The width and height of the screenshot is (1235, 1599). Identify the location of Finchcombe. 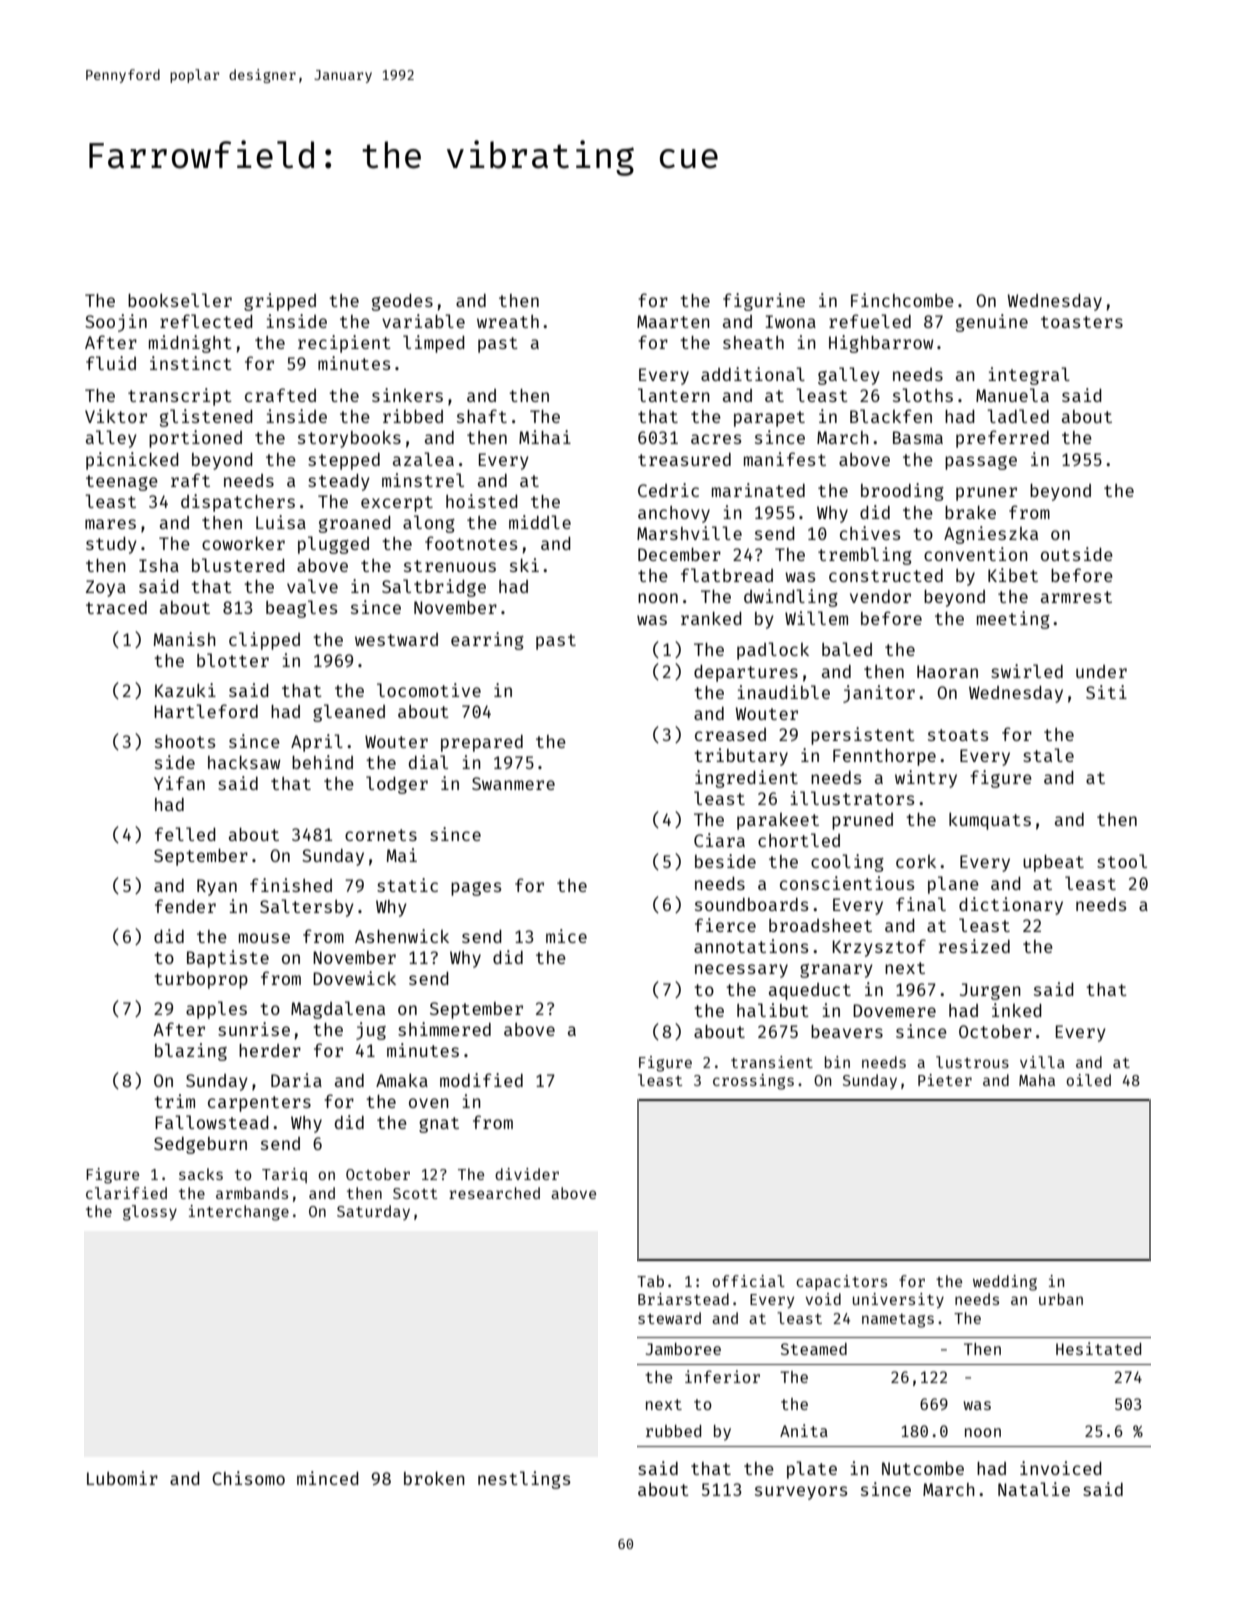
(902, 300).
